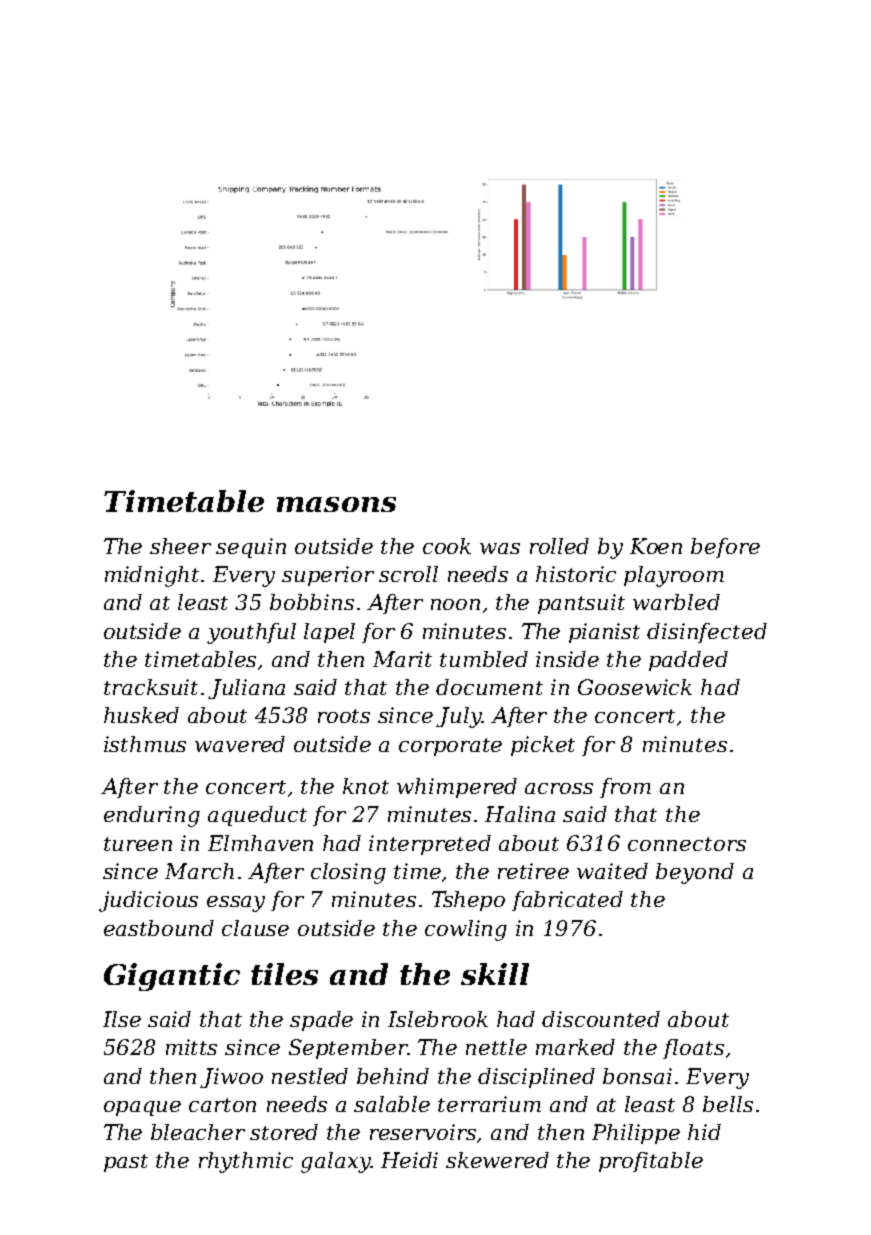  Describe the element at coordinates (489, 687) in the screenshot. I see `document` at that location.
